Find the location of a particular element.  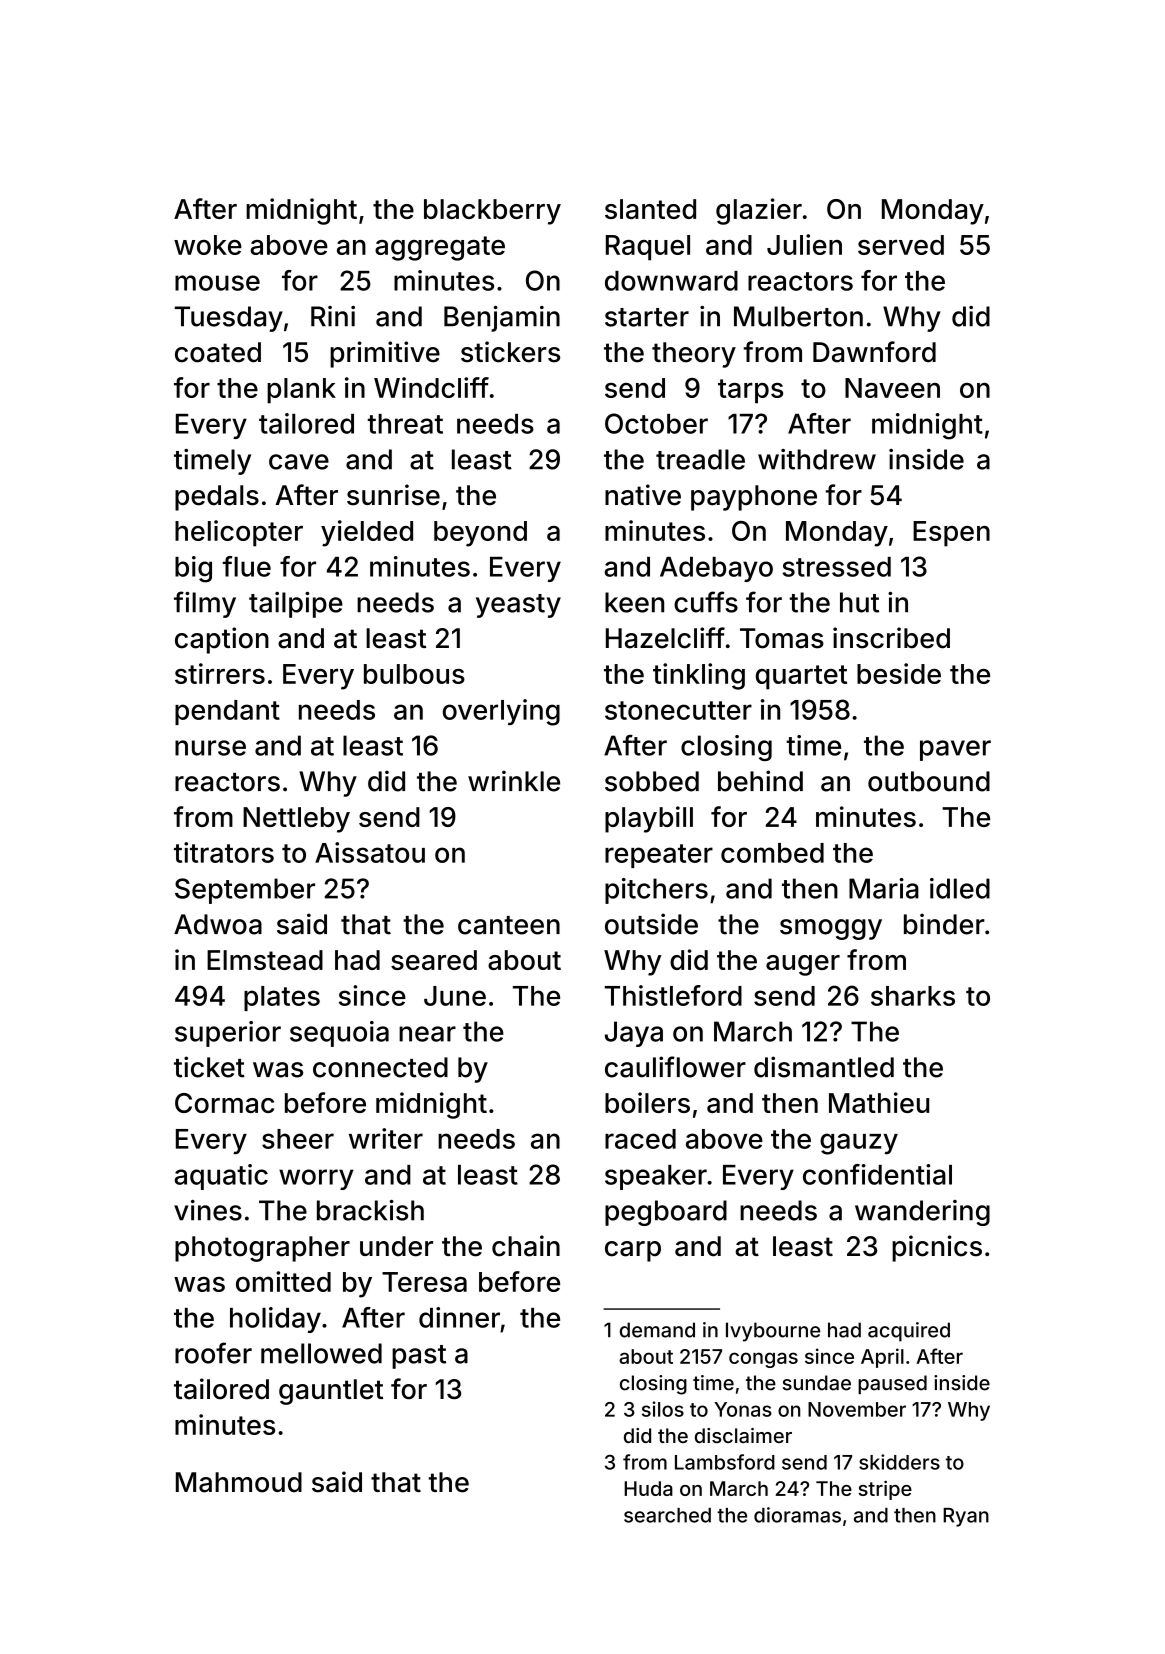

auger is located at coordinates (803, 965).
